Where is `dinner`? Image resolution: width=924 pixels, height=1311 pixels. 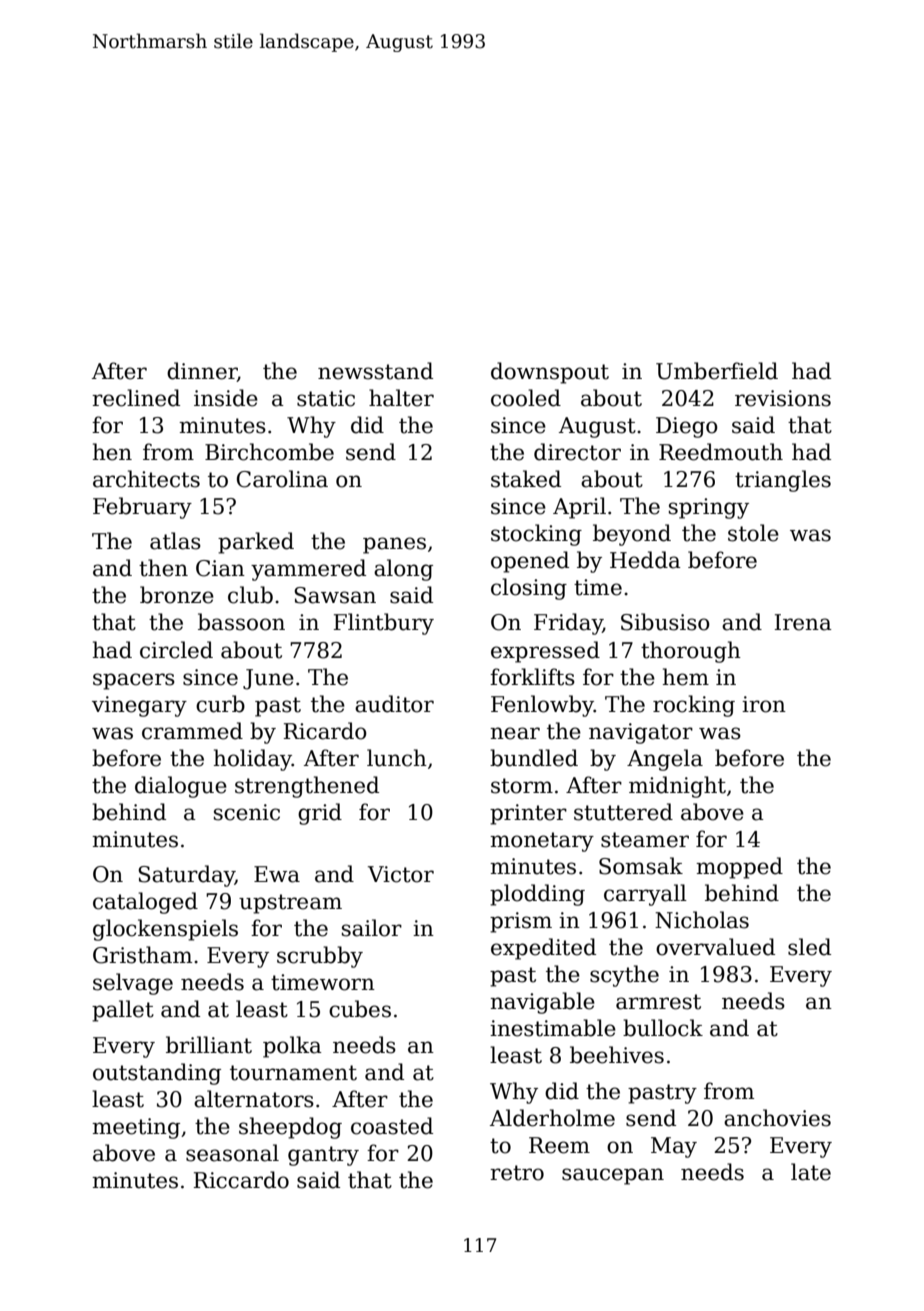
dinner is located at coordinates (202, 372).
